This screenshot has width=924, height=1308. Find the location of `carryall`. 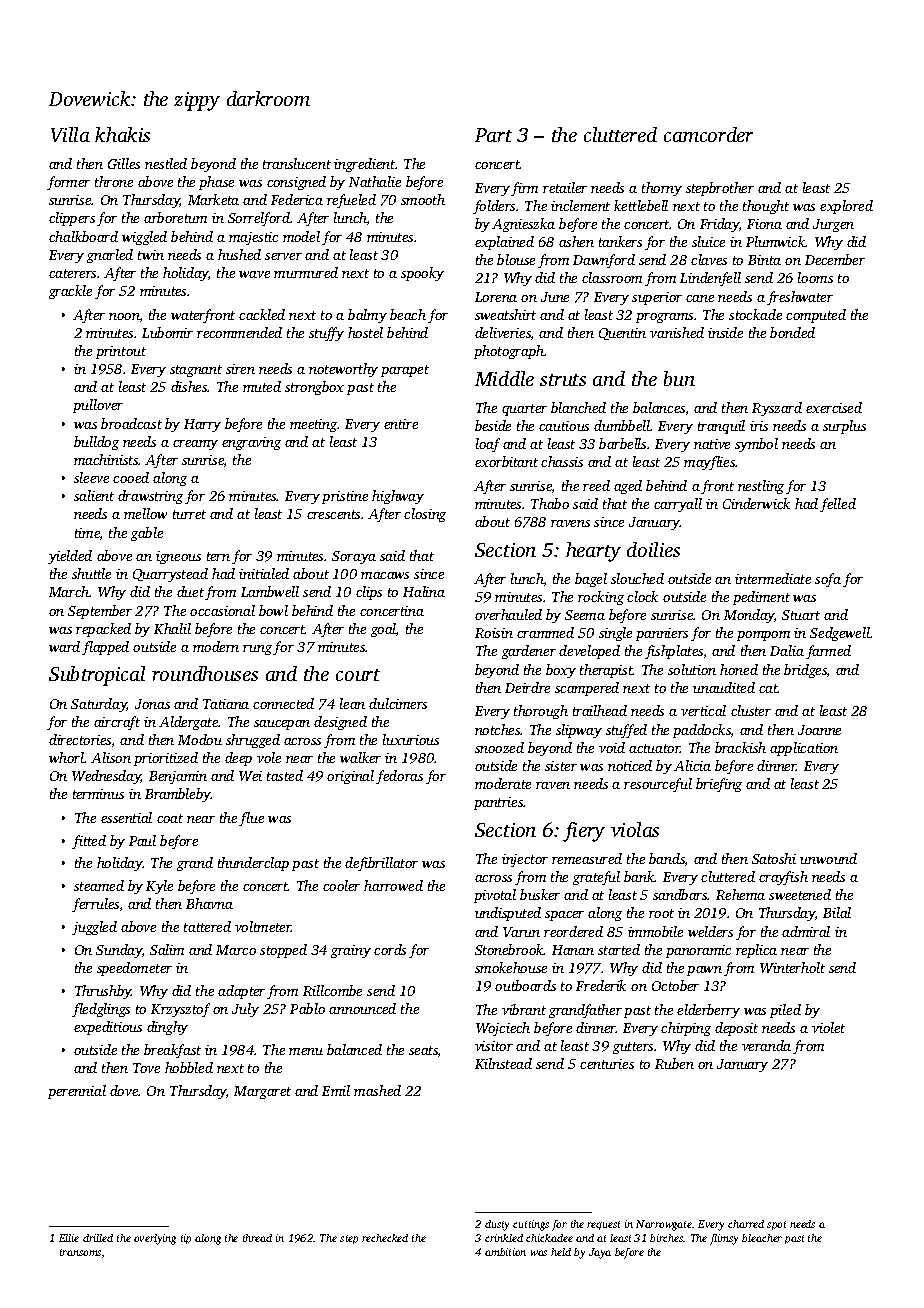

carryall is located at coordinates (678, 505).
